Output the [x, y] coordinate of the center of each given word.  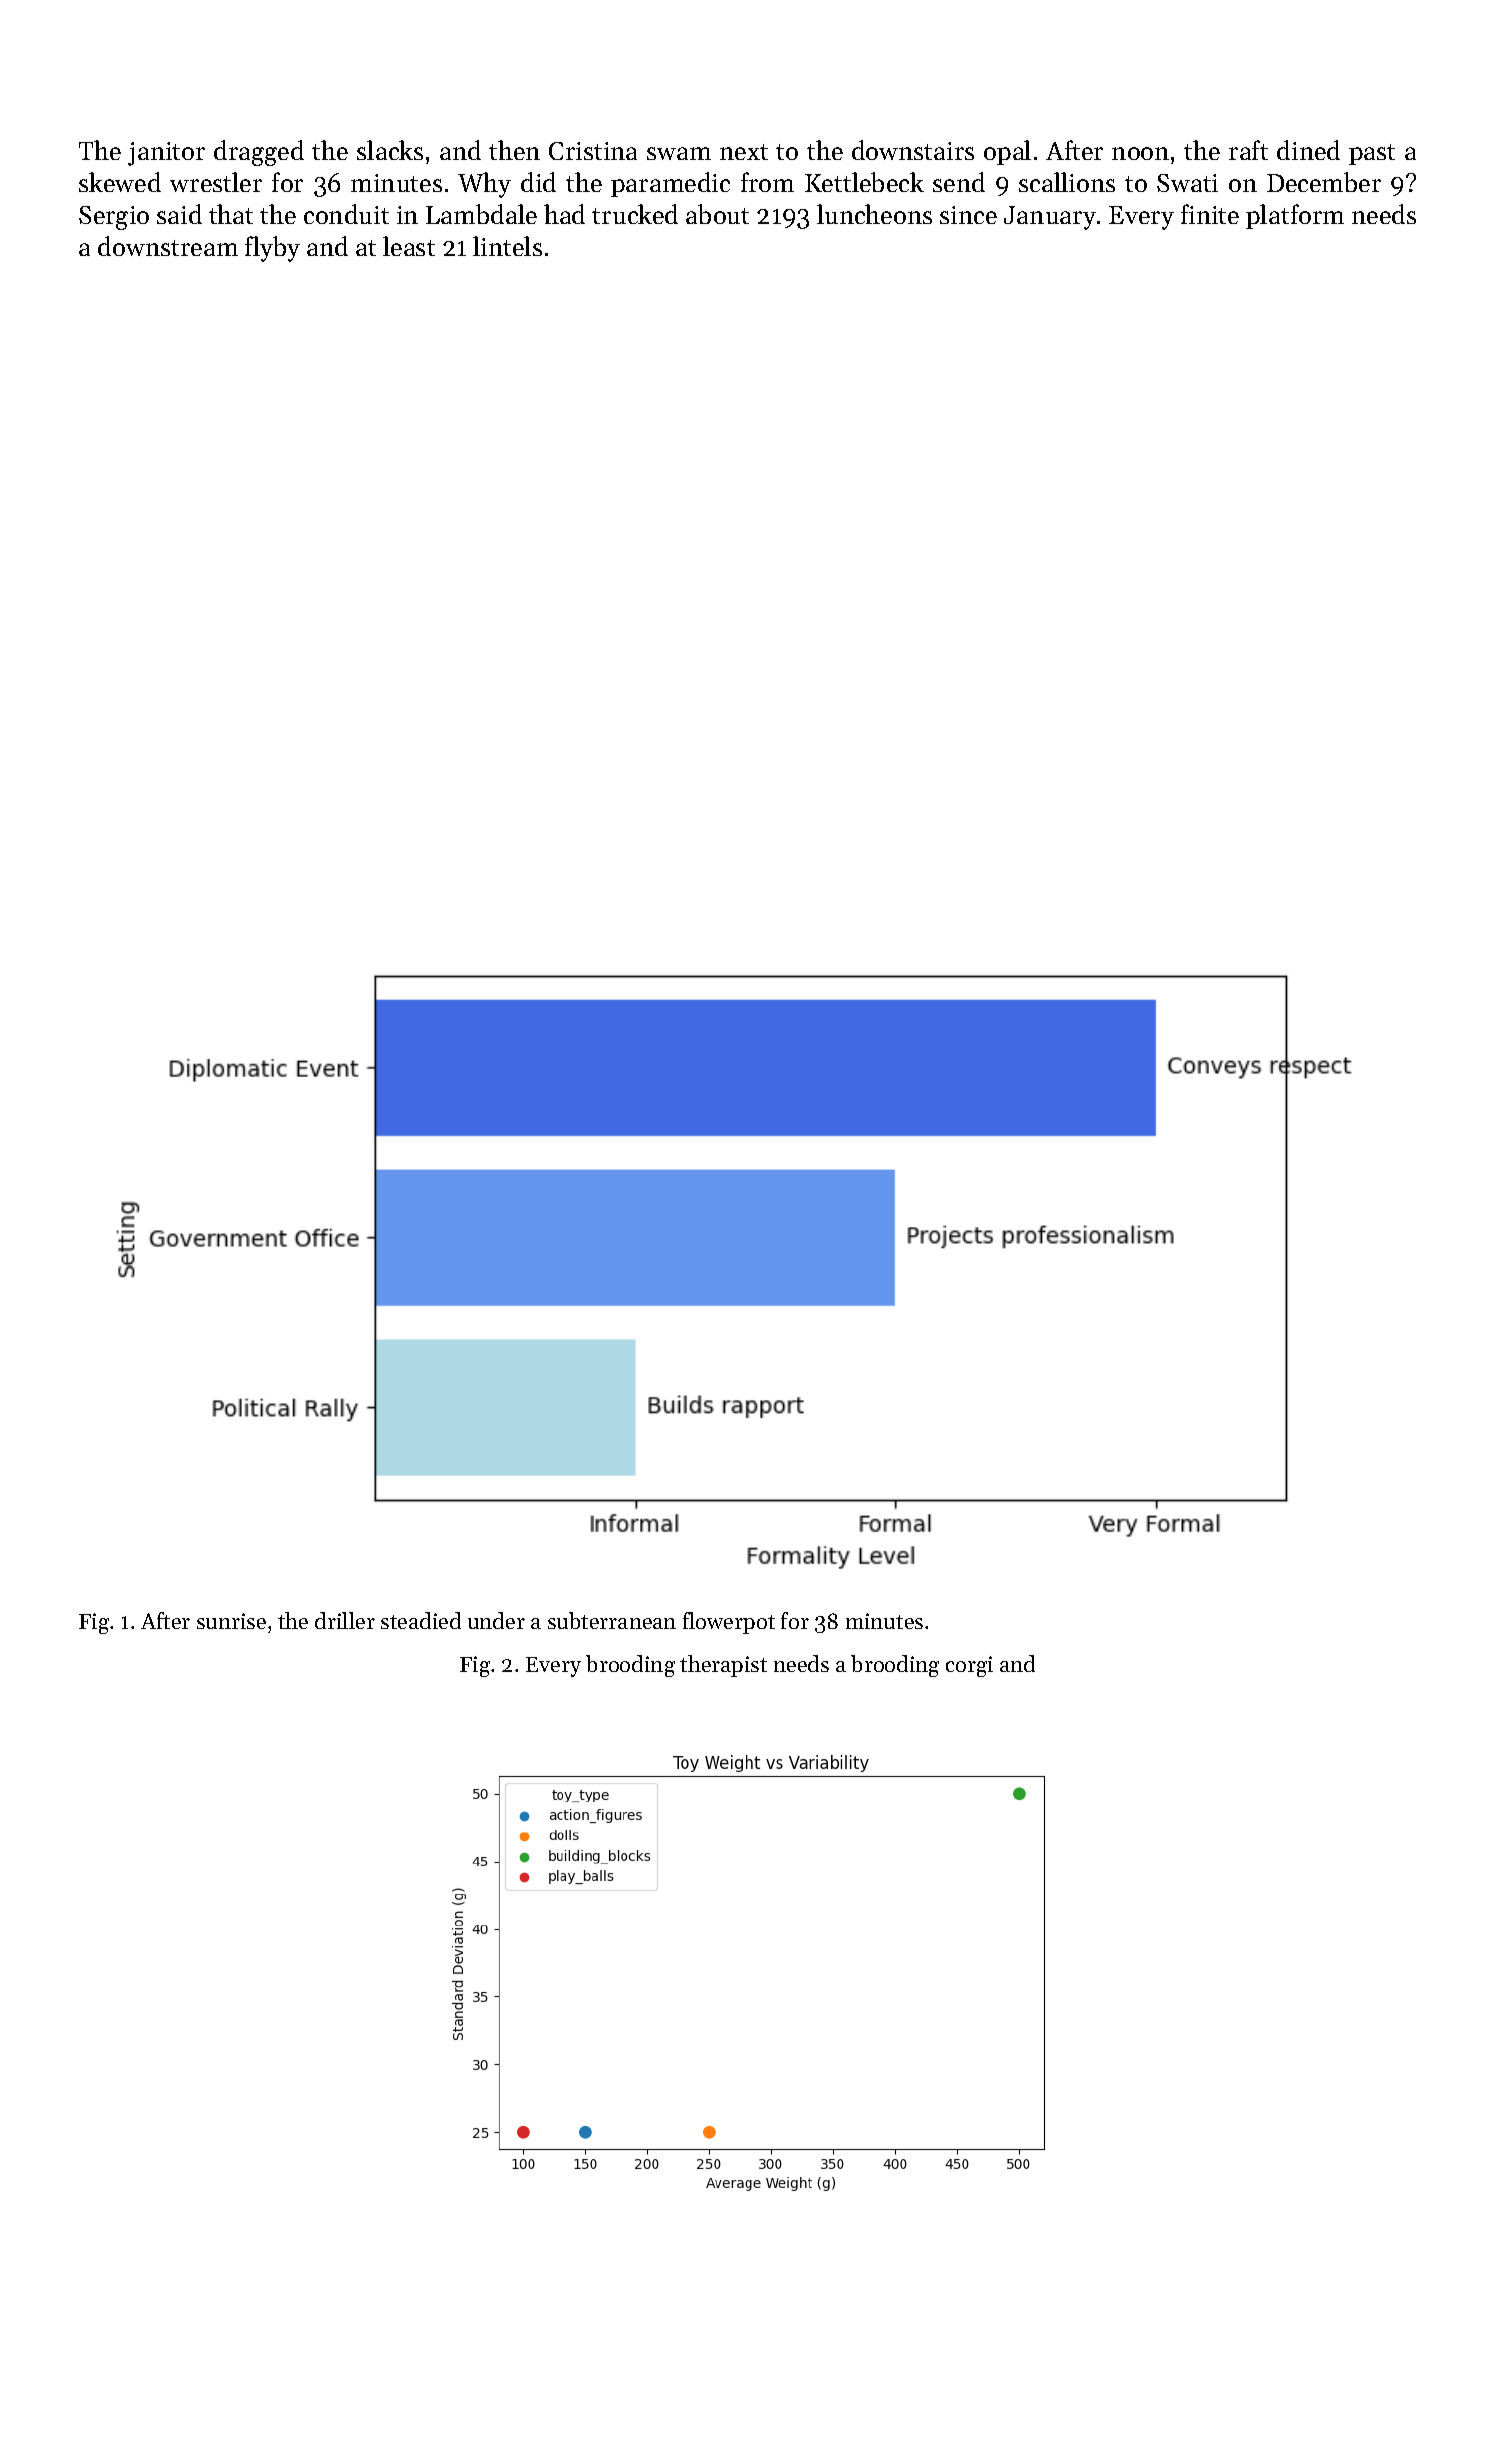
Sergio [114, 218]
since [968, 215]
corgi [969, 1666]
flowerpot [729, 1623]
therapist [723, 1666]
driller [345, 1620]
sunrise [231, 1621]
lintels [507, 246]
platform [1295, 216]
